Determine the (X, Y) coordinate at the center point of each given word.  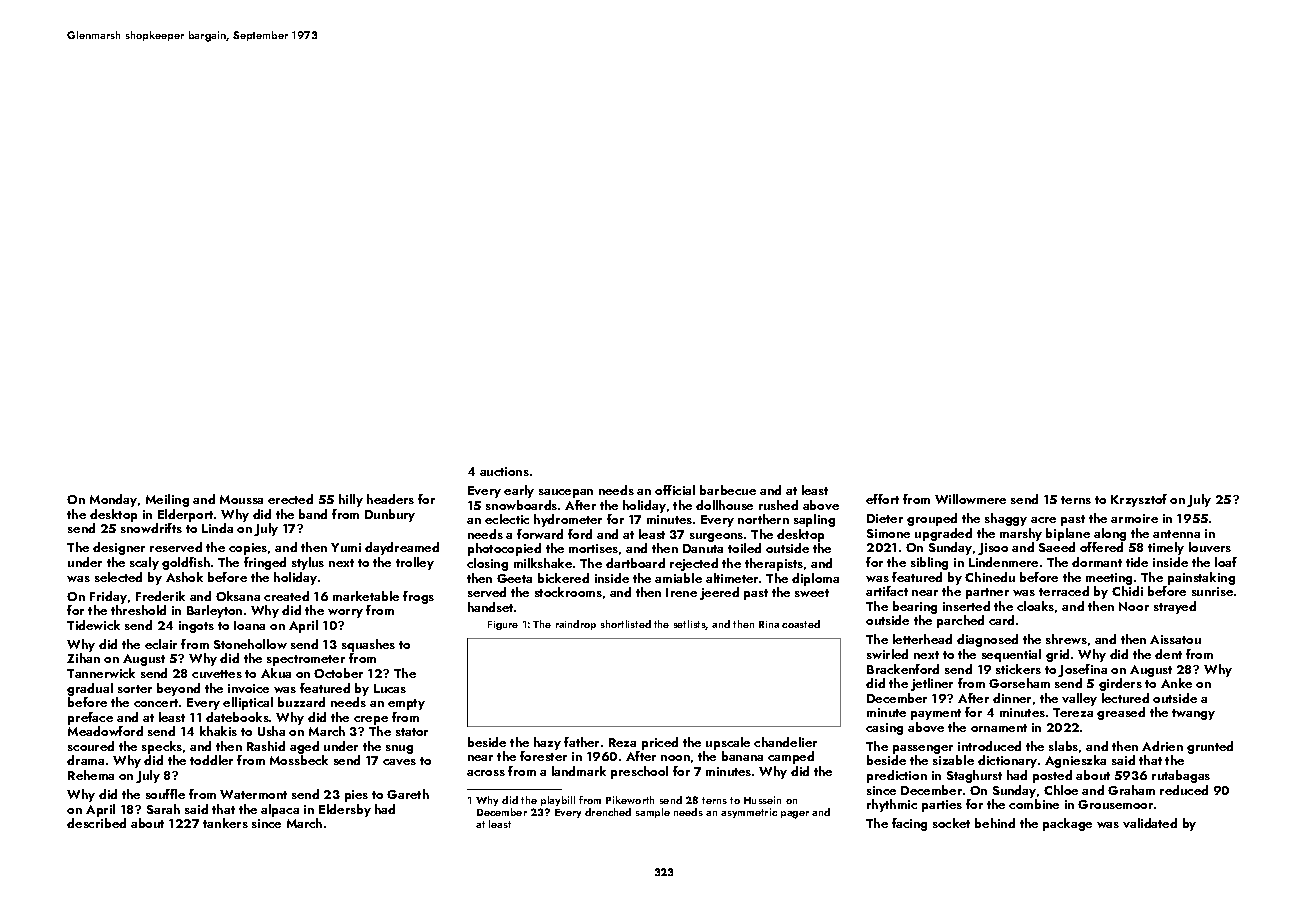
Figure (503, 625)
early (519, 491)
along (1110, 534)
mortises (593, 548)
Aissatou (1175, 639)
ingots (196, 627)
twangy (1193, 714)
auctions (504, 471)
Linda (217, 528)
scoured (91, 746)
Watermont (253, 794)
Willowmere (970, 499)
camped (791, 757)
